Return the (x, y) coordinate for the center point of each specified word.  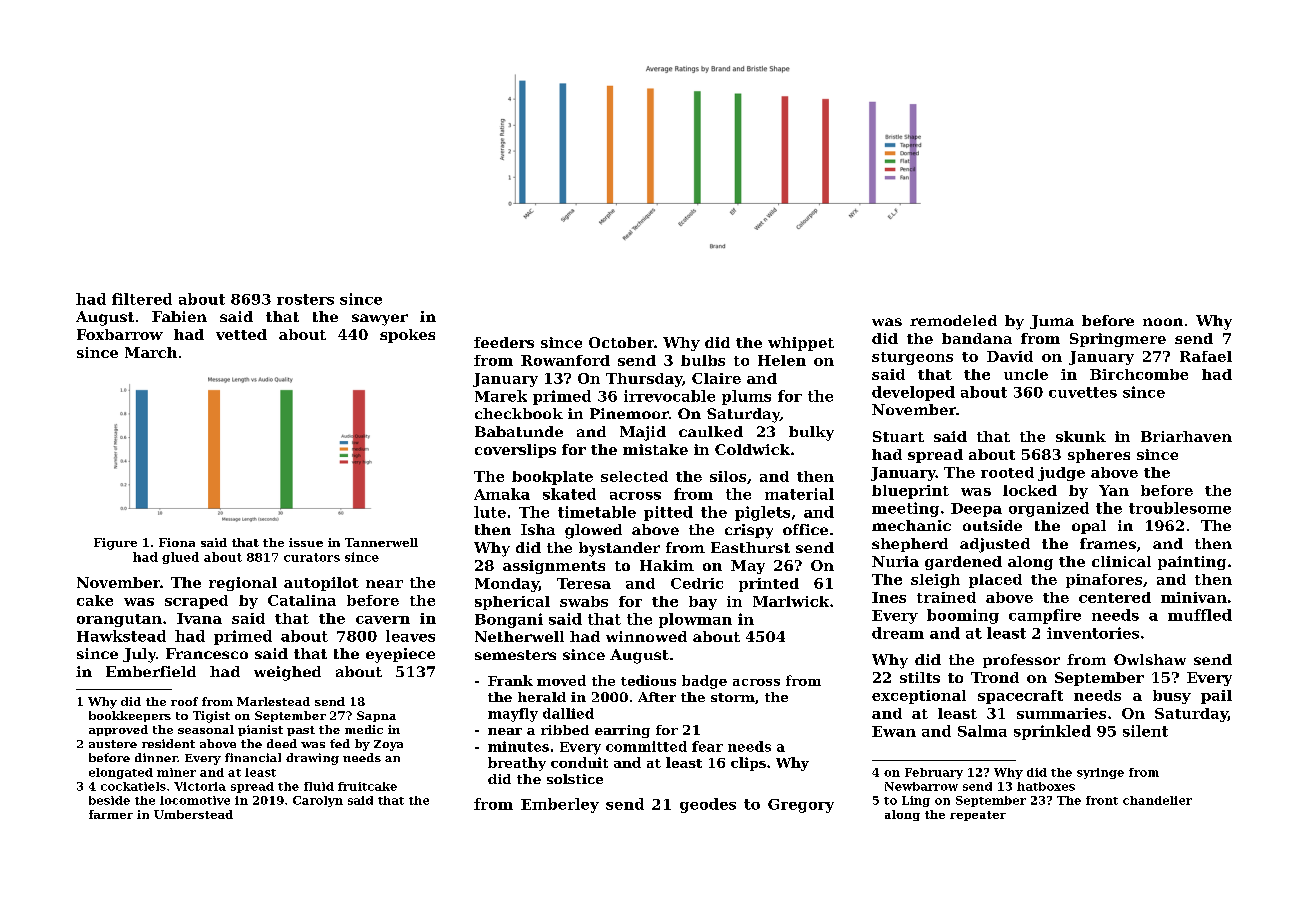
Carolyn (318, 801)
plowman (695, 620)
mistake (655, 449)
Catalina (302, 600)
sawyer (380, 320)
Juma (1052, 322)
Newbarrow (921, 786)
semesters (515, 655)
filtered (142, 299)
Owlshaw (1150, 659)
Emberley (560, 805)
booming (963, 616)
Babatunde (519, 431)
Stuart (898, 436)
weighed (287, 673)
